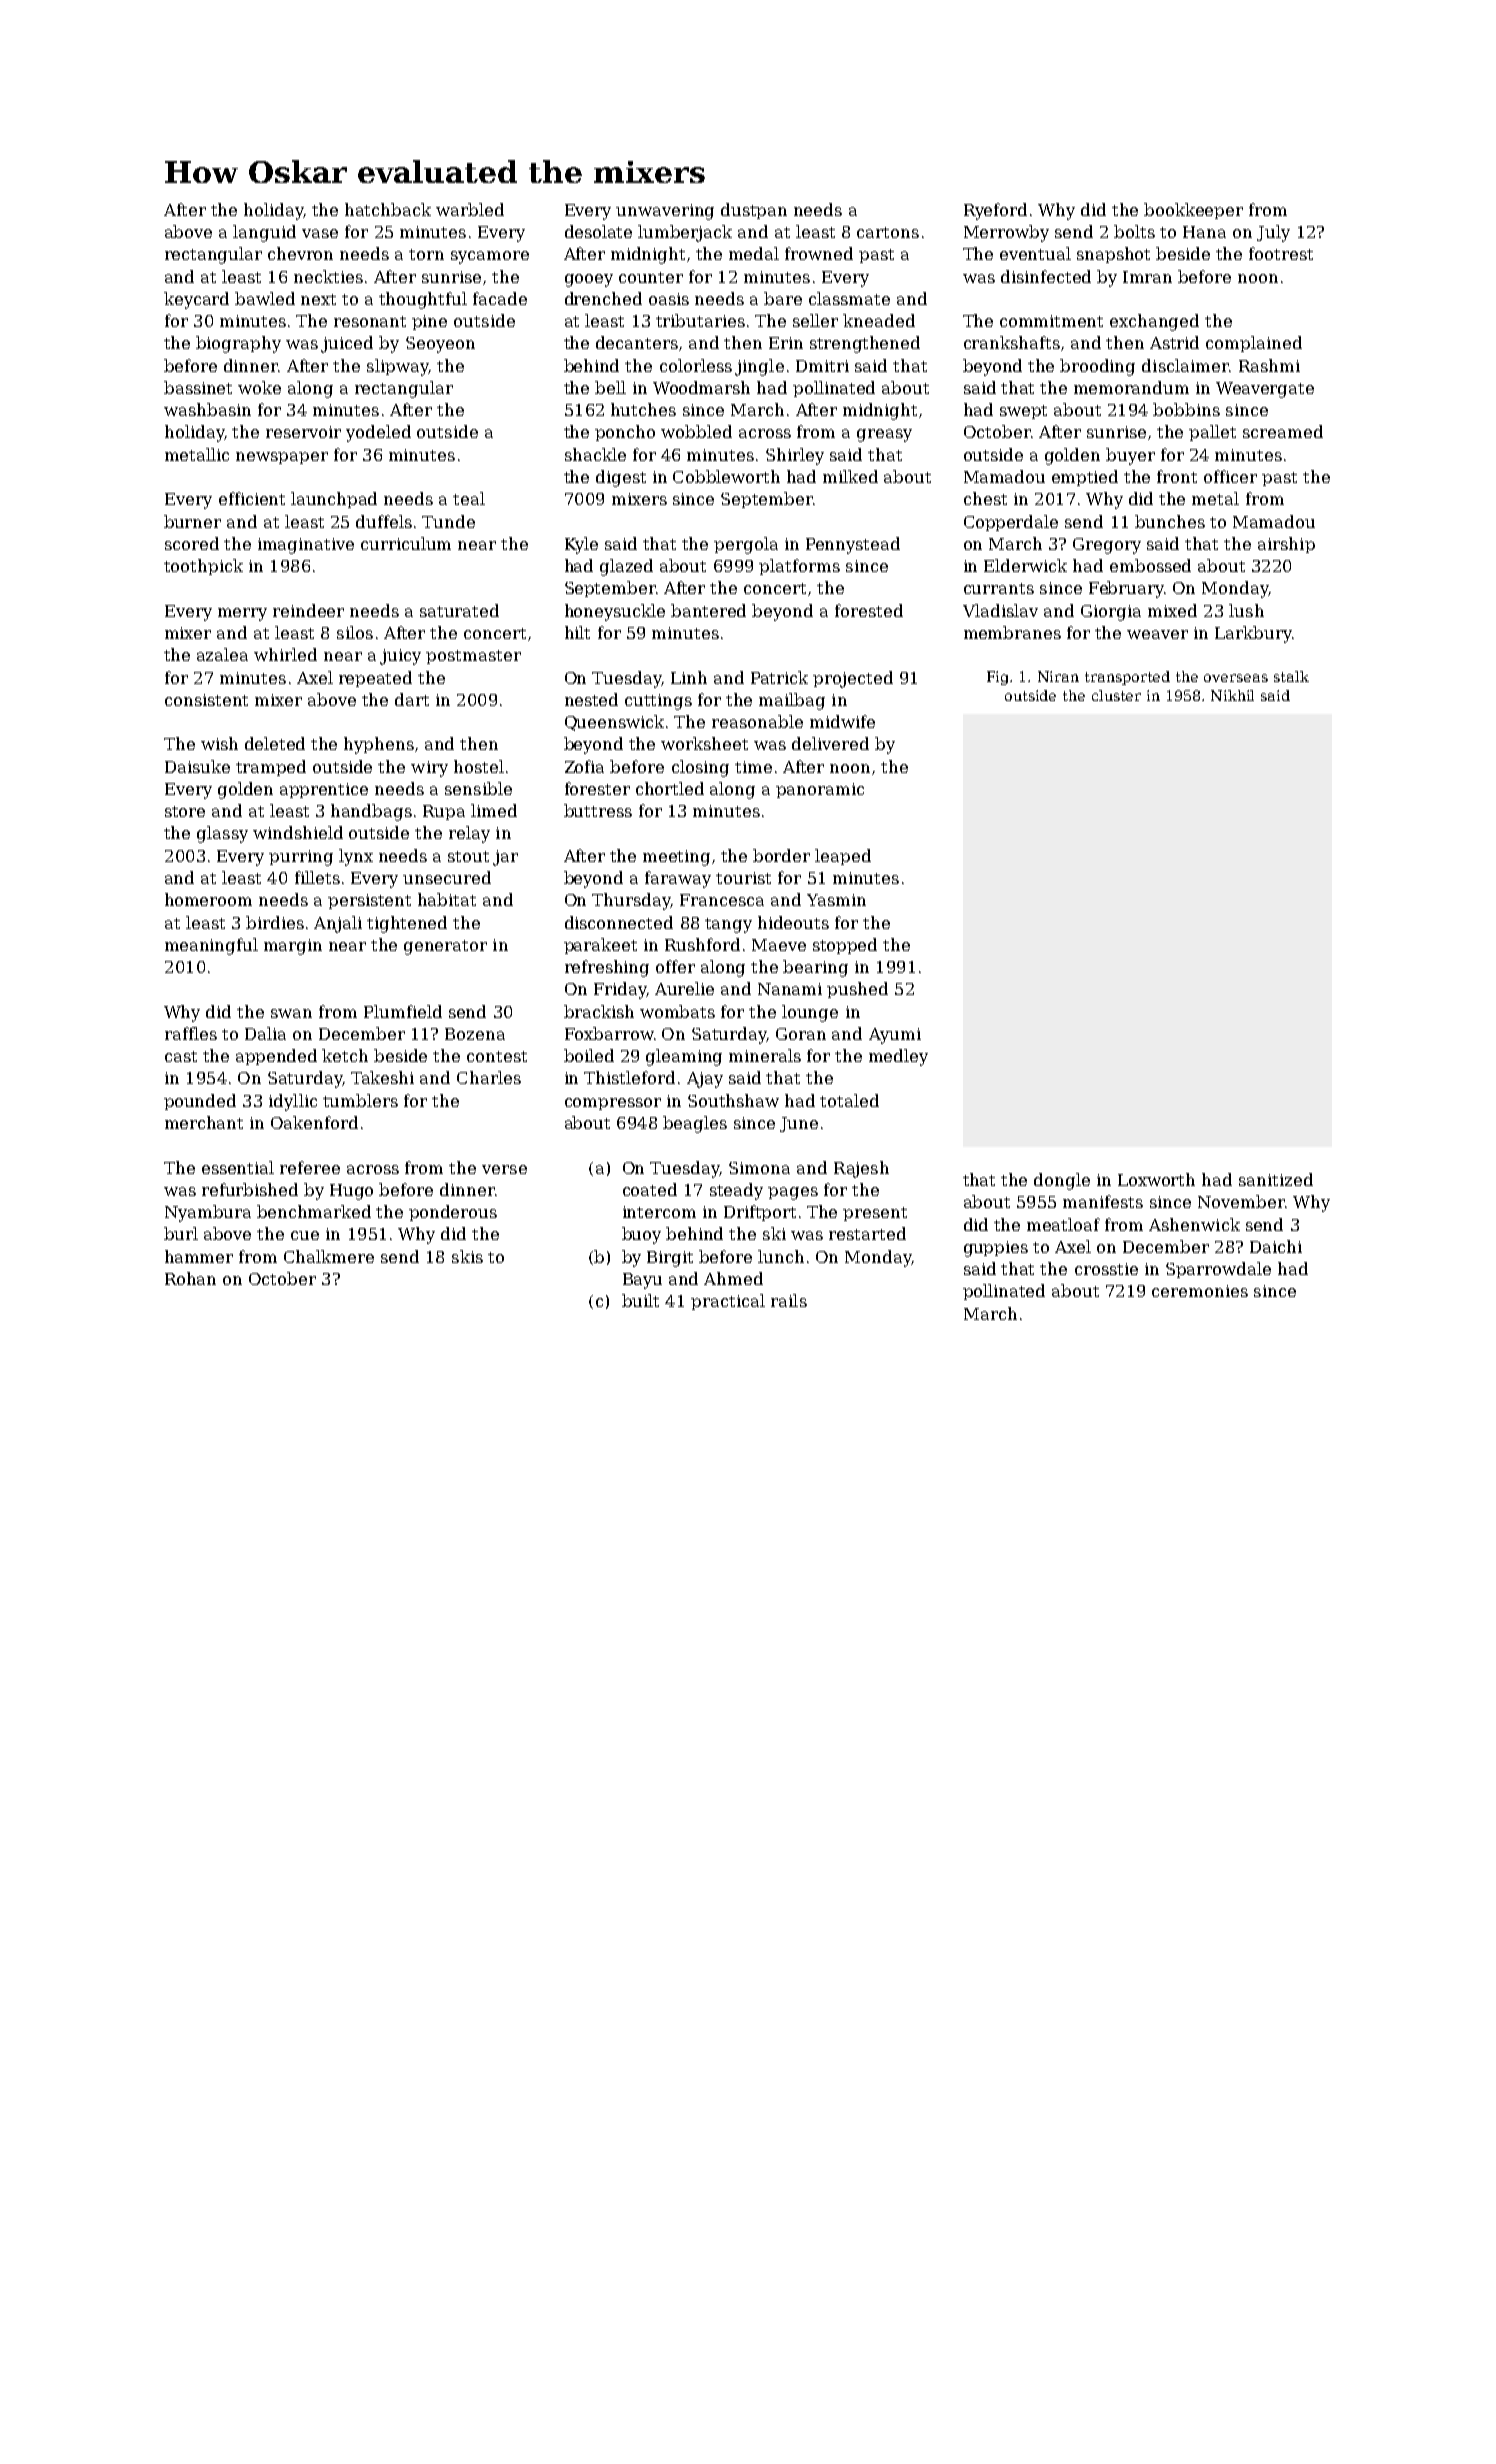 Image resolution: width=1496 pixels, height=2464 pixels. What do you see at coordinates (1200, 1291) in the image?
I see `ceremonies` at bounding box center [1200, 1291].
